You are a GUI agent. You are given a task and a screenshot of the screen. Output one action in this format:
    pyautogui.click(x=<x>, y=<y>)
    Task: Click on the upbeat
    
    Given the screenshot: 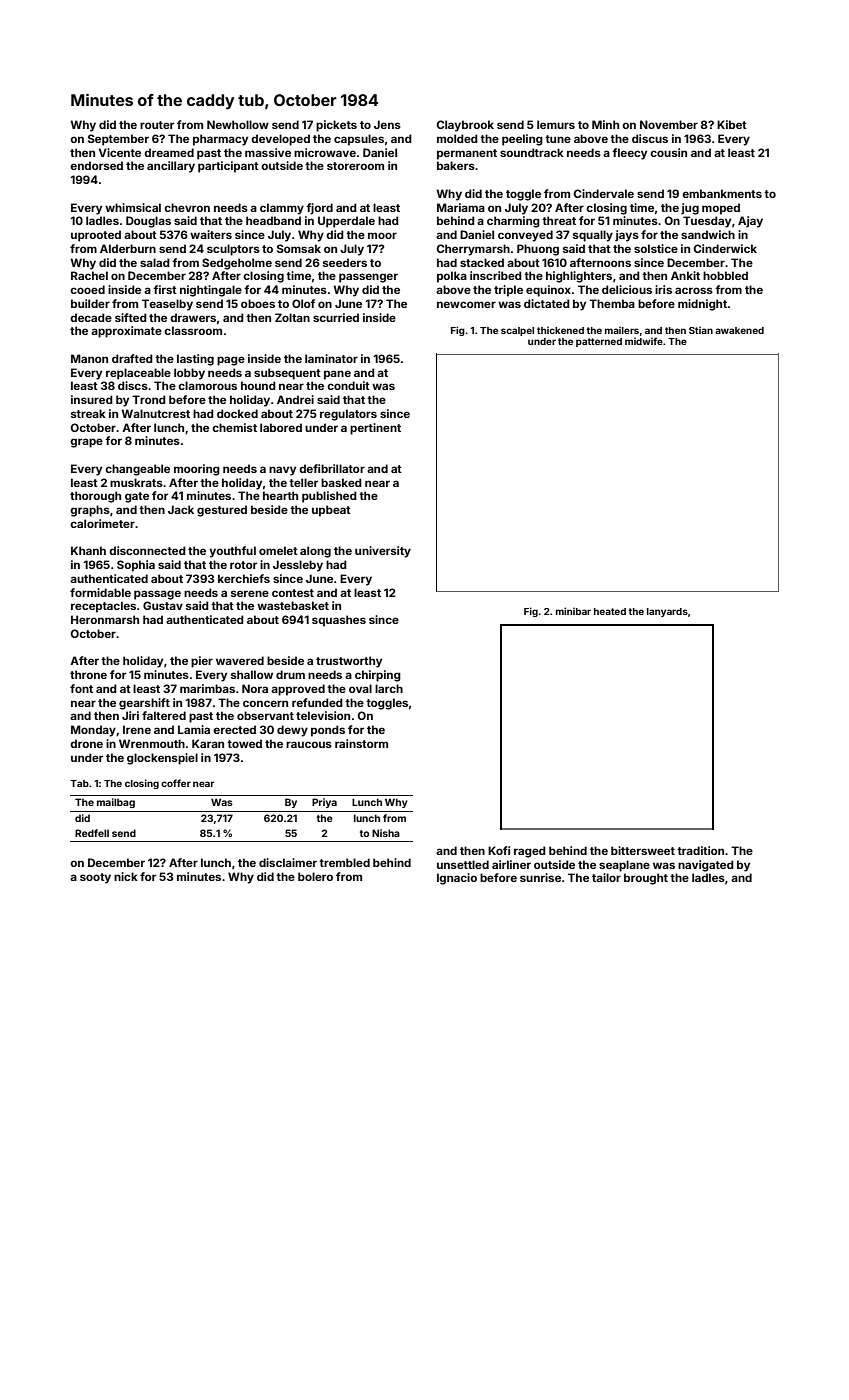 What is the action you would take?
    pyautogui.click(x=331, y=511)
